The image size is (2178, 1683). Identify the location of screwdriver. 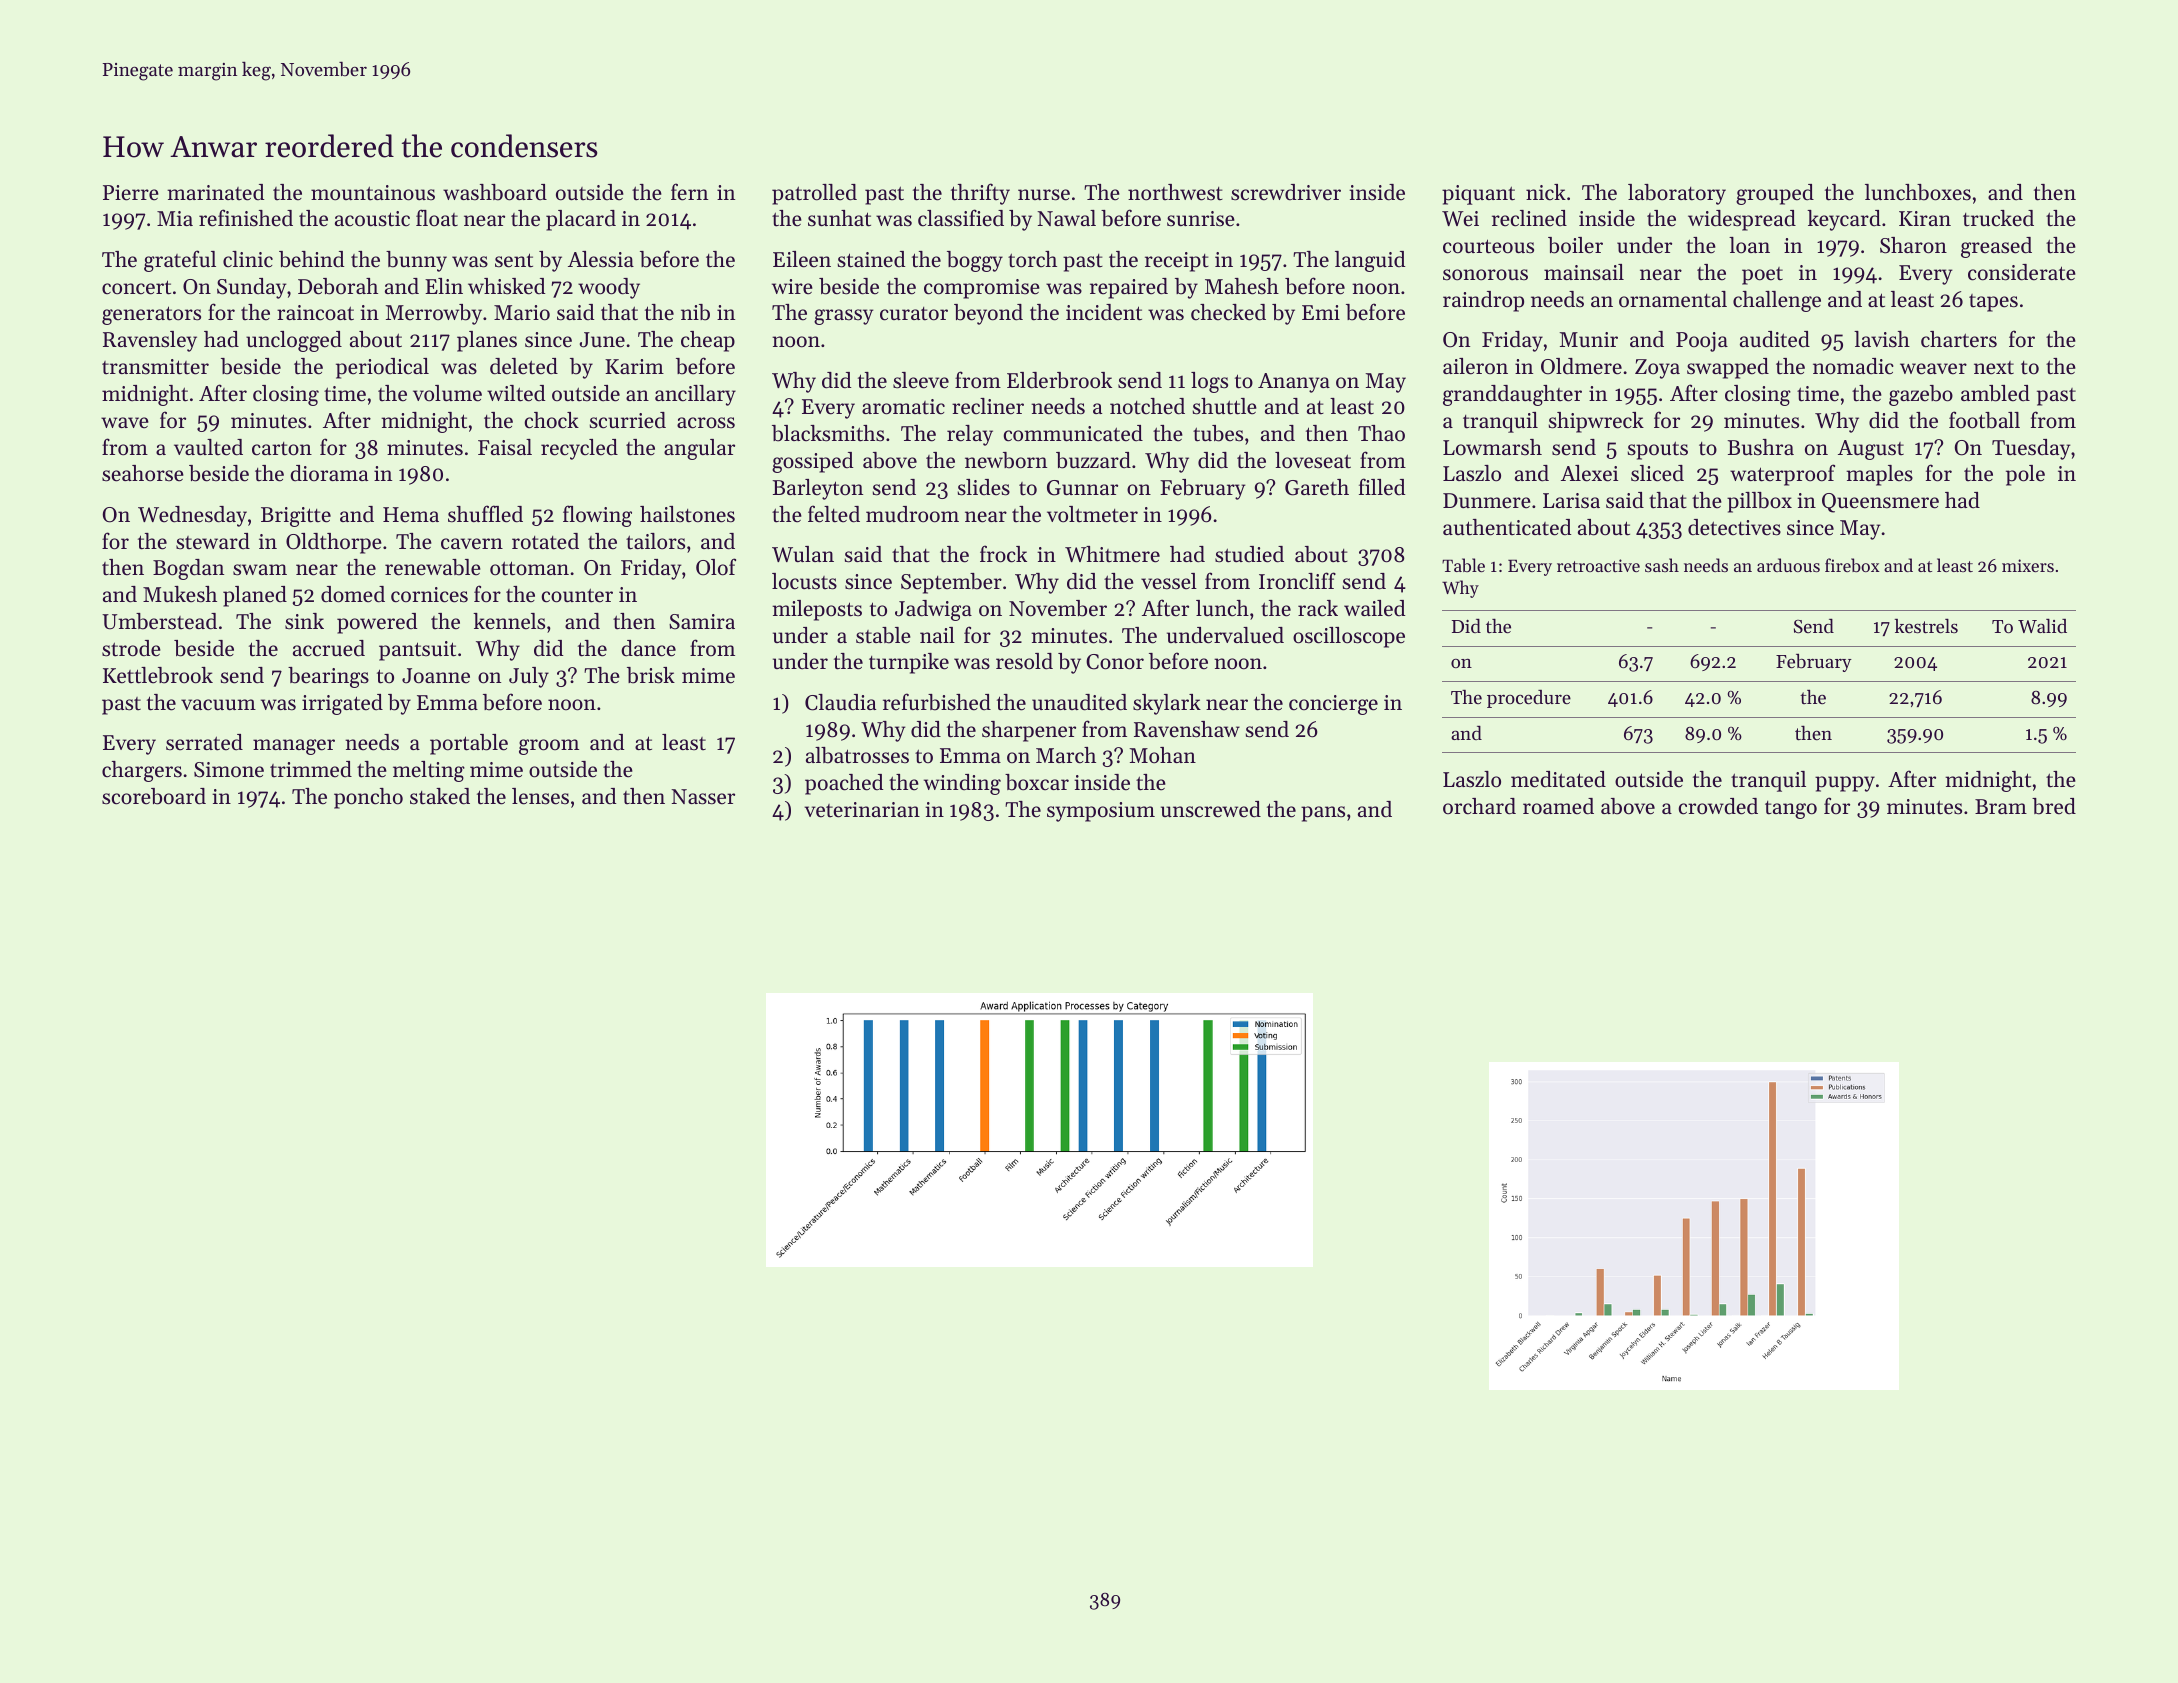
(1286, 192).
